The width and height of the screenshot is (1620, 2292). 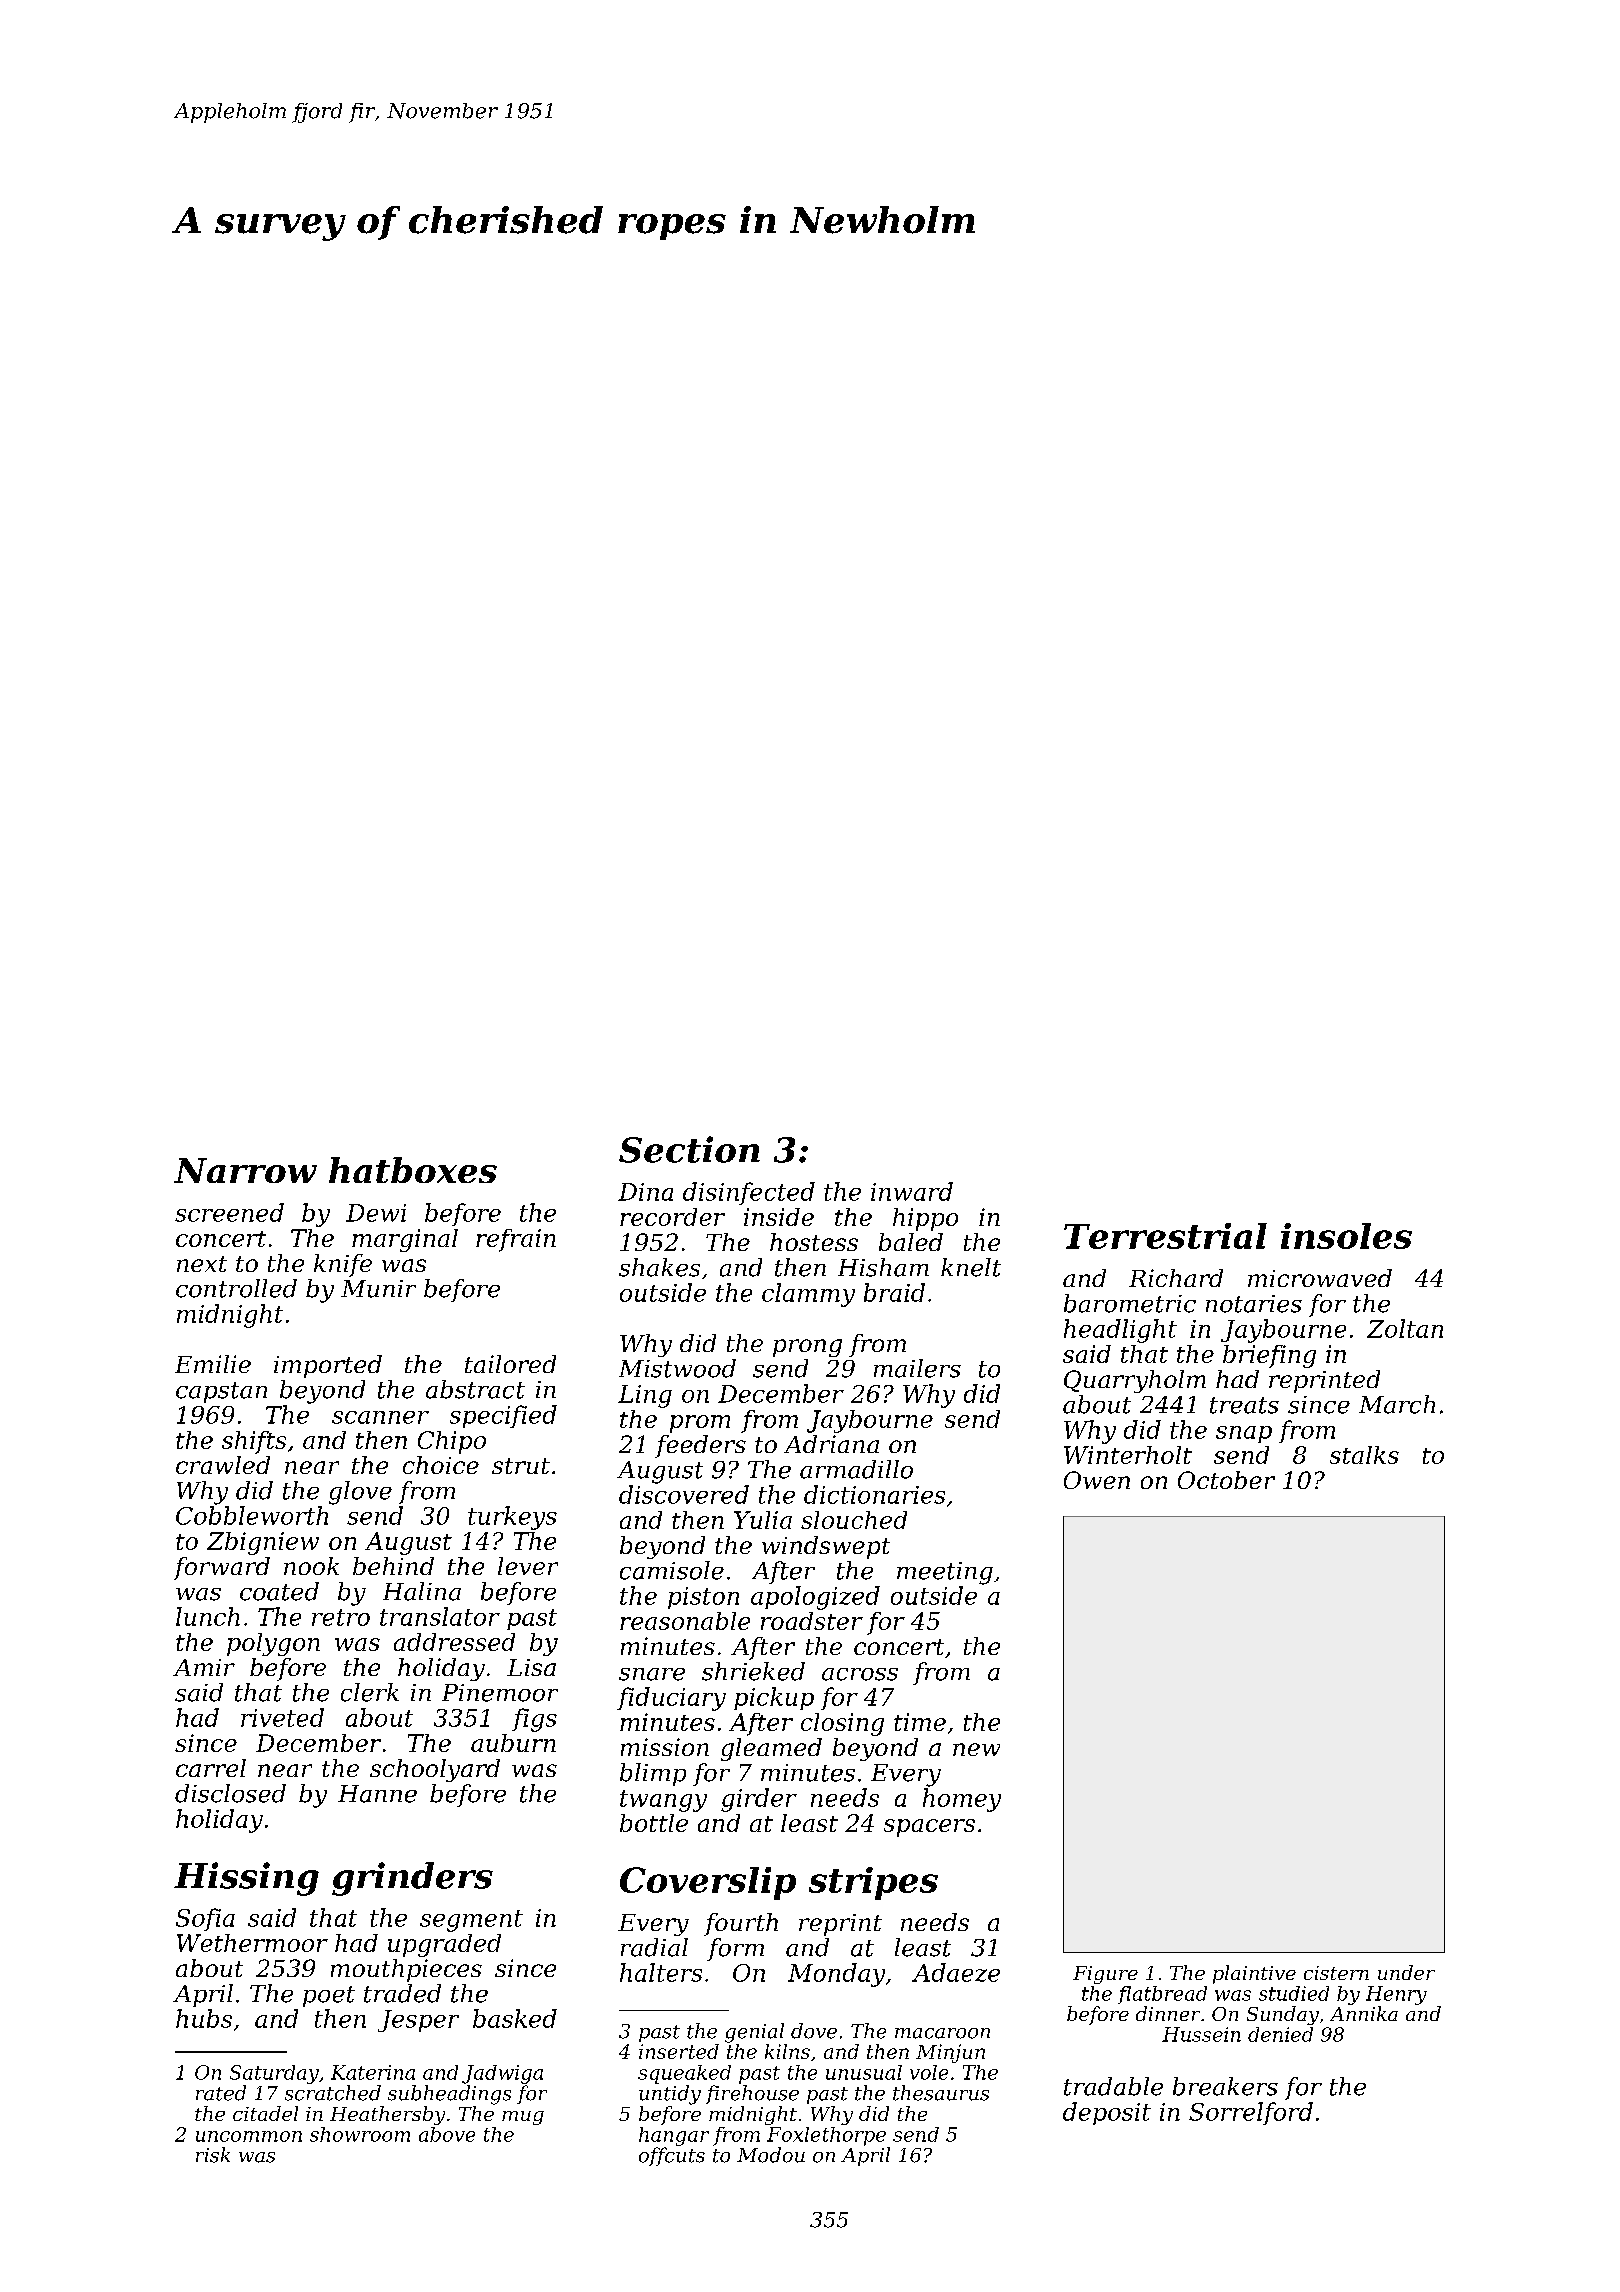 What do you see at coordinates (245, 1170) in the screenshot?
I see `Narrow` at bounding box center [245, 1170].
